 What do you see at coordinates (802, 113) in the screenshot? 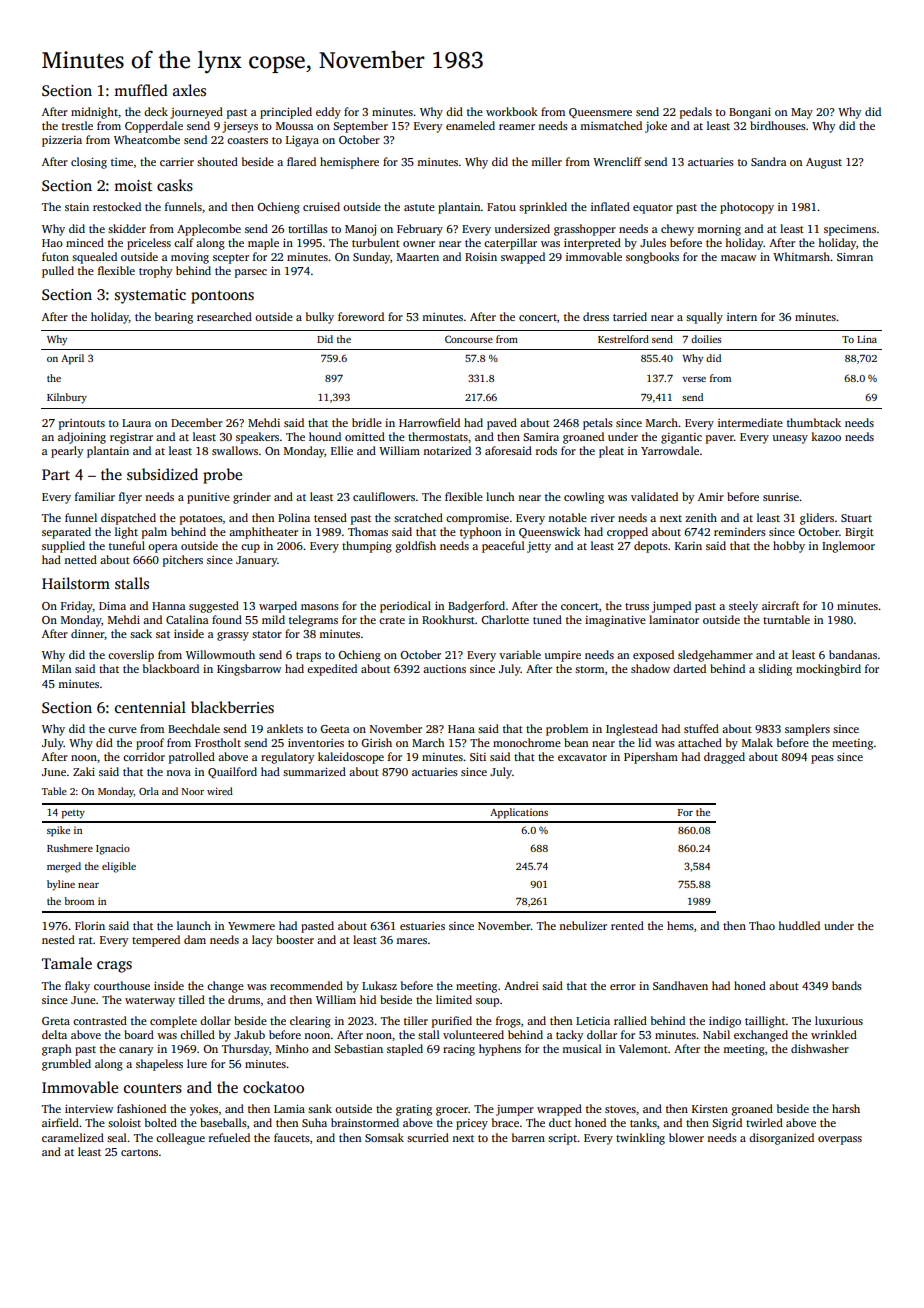
I see `May` at bounding box center [802, 113].
